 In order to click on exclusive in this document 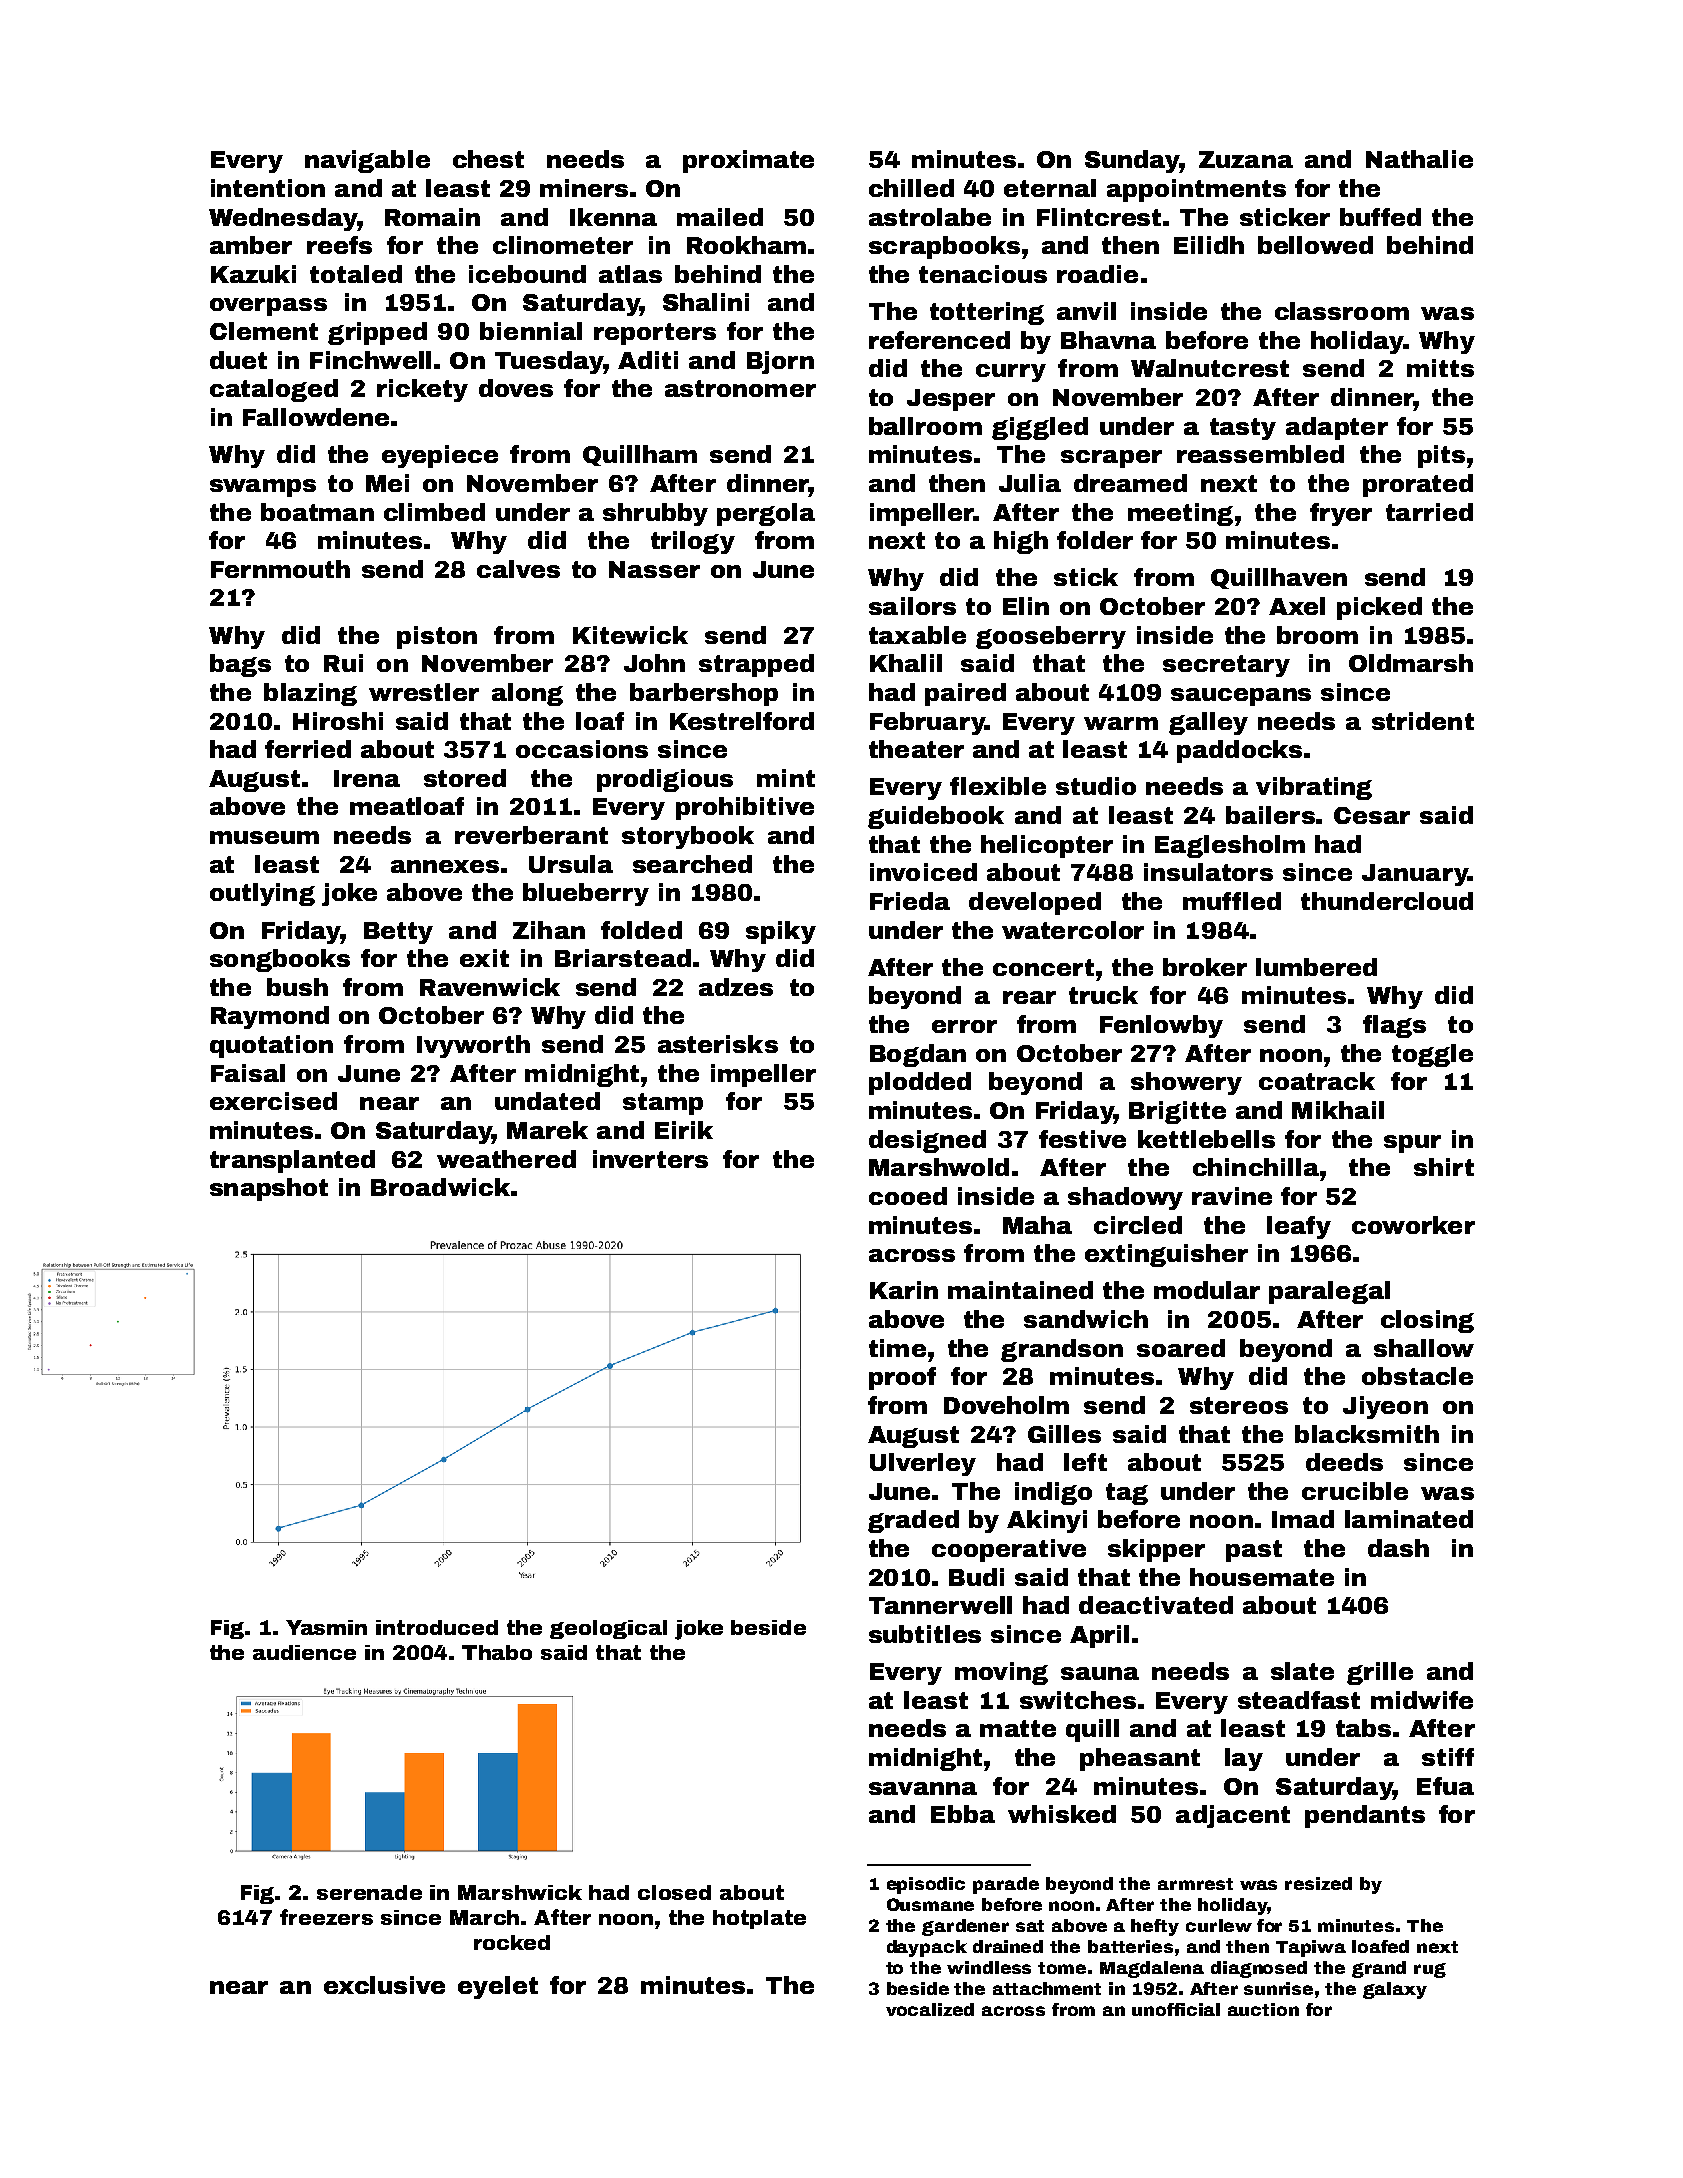, I will do `click(384, 1985)`.
